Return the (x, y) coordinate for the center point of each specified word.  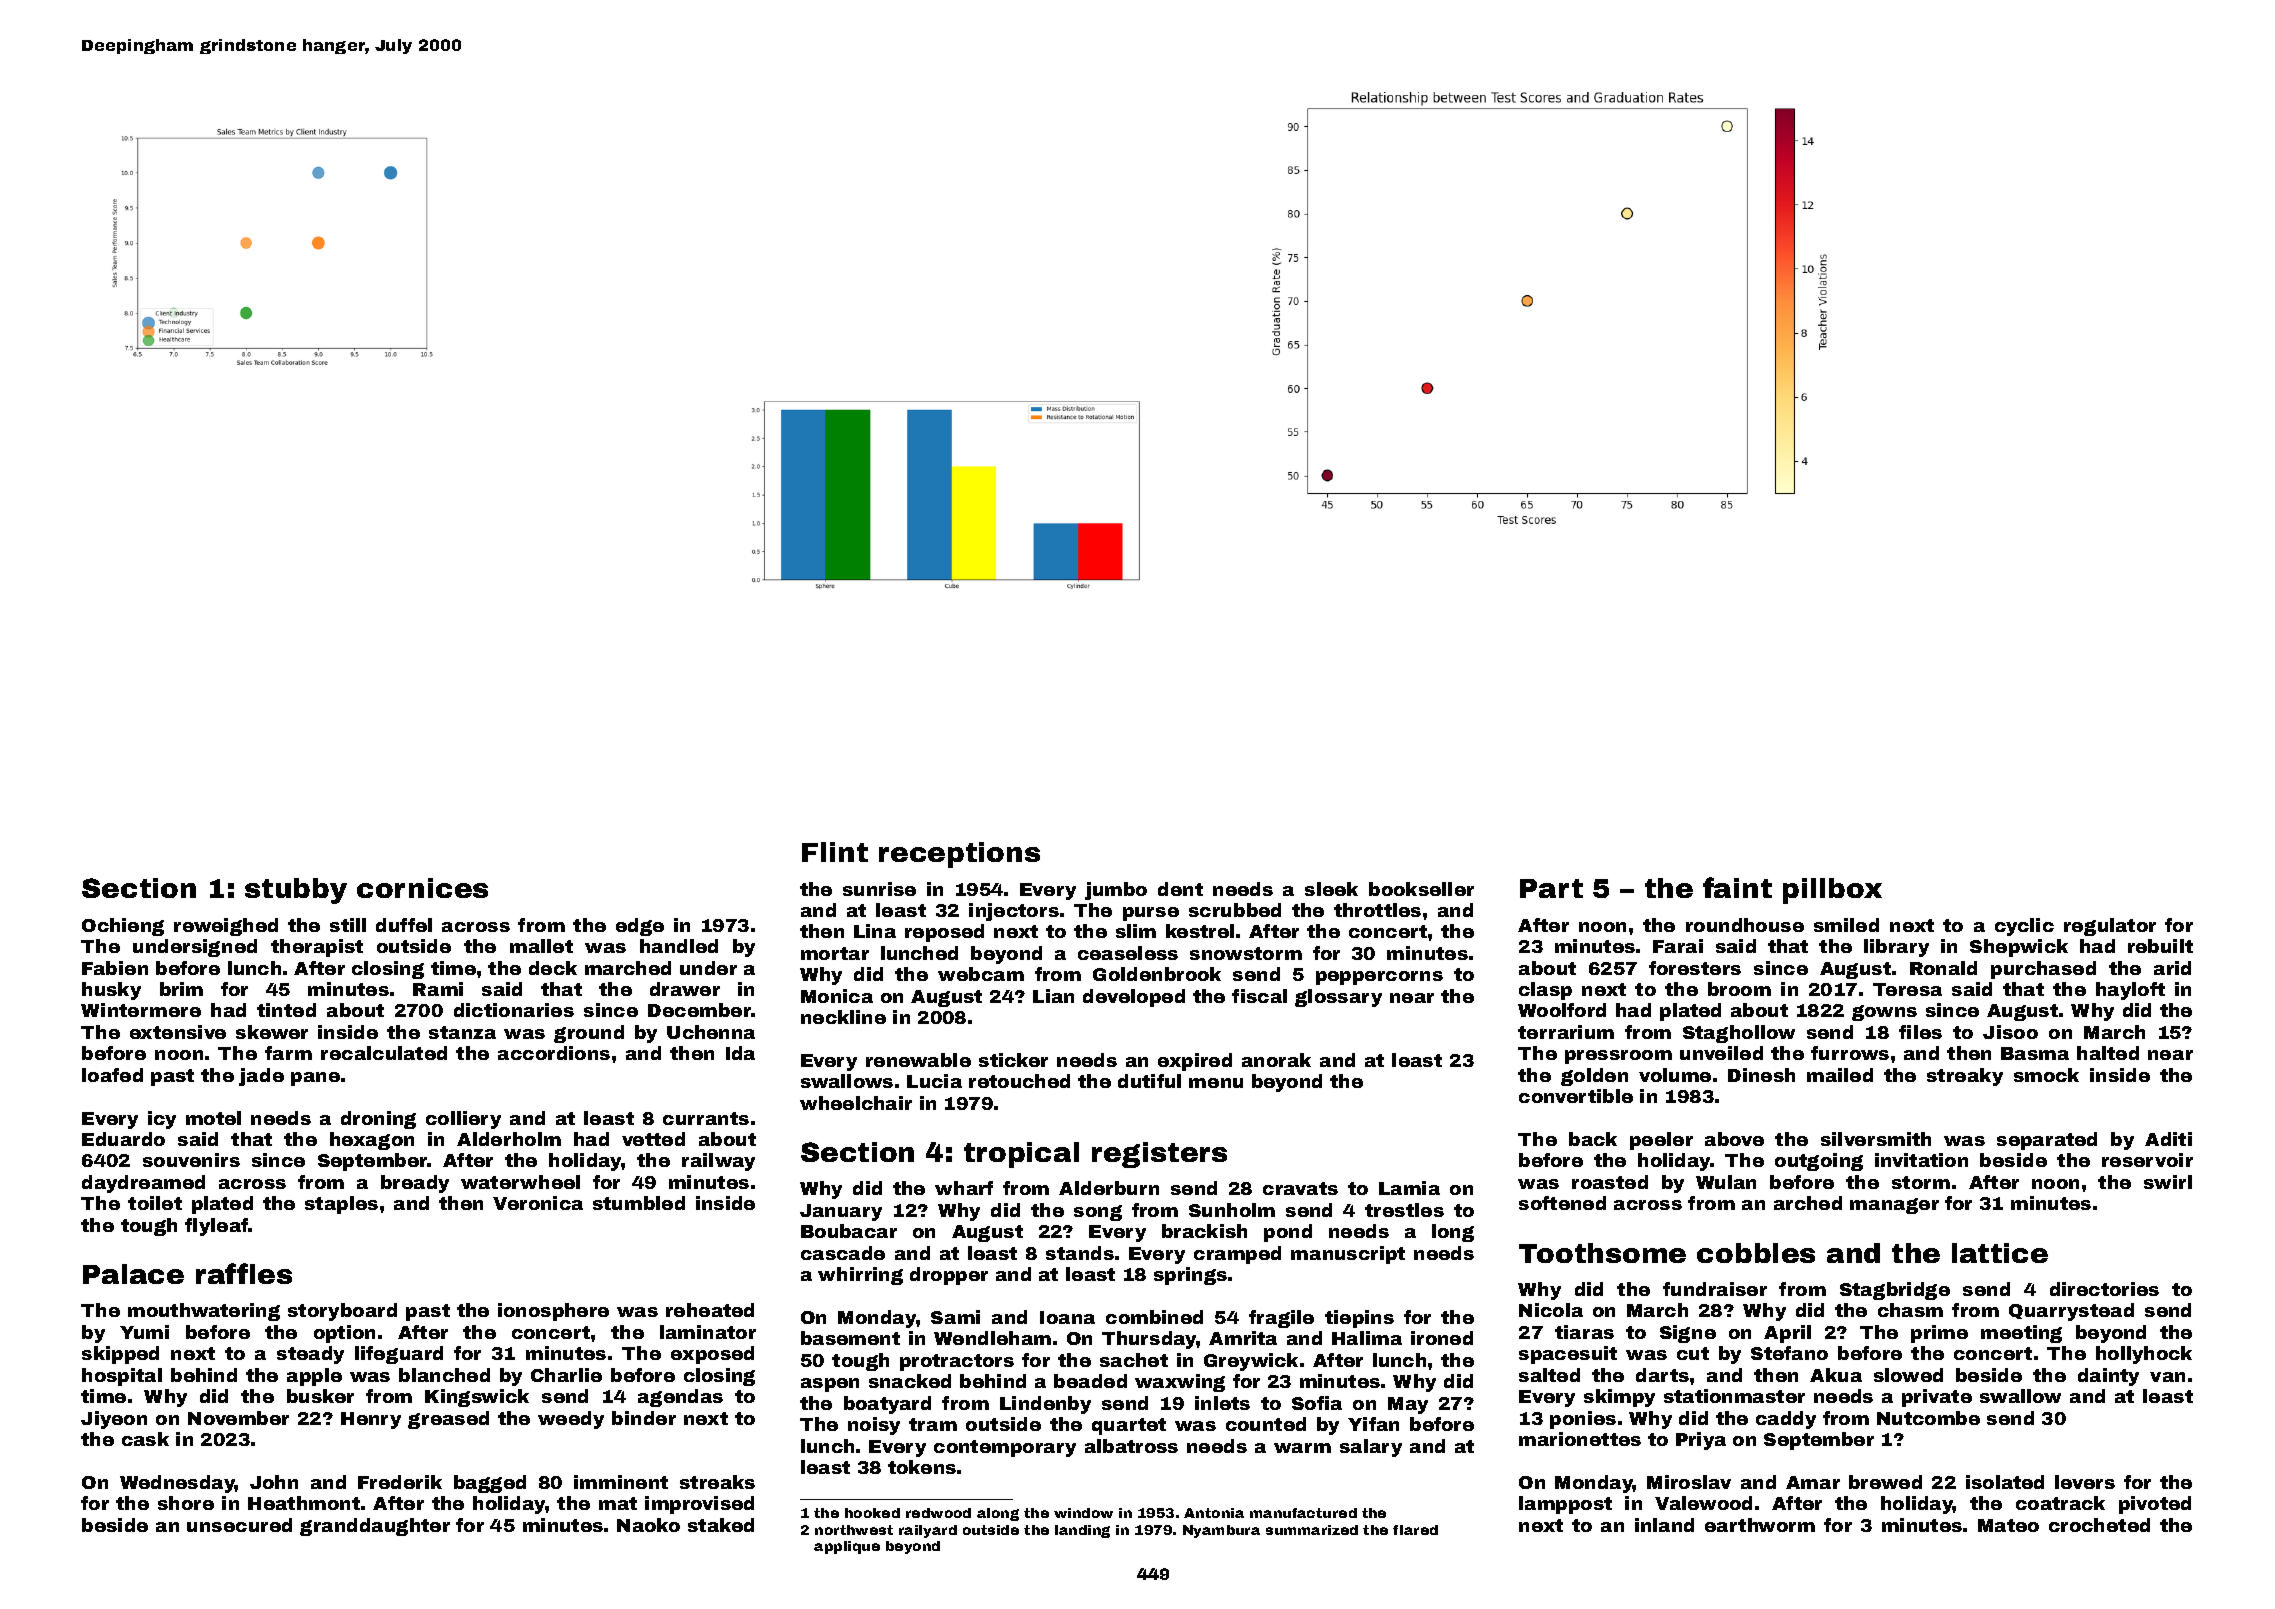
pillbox (1832, 891)
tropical (1021, 1155)
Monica (837, 996)
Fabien (115, 968)
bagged (490, 1484)
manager (1894, 1206)
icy (162, 1120)
